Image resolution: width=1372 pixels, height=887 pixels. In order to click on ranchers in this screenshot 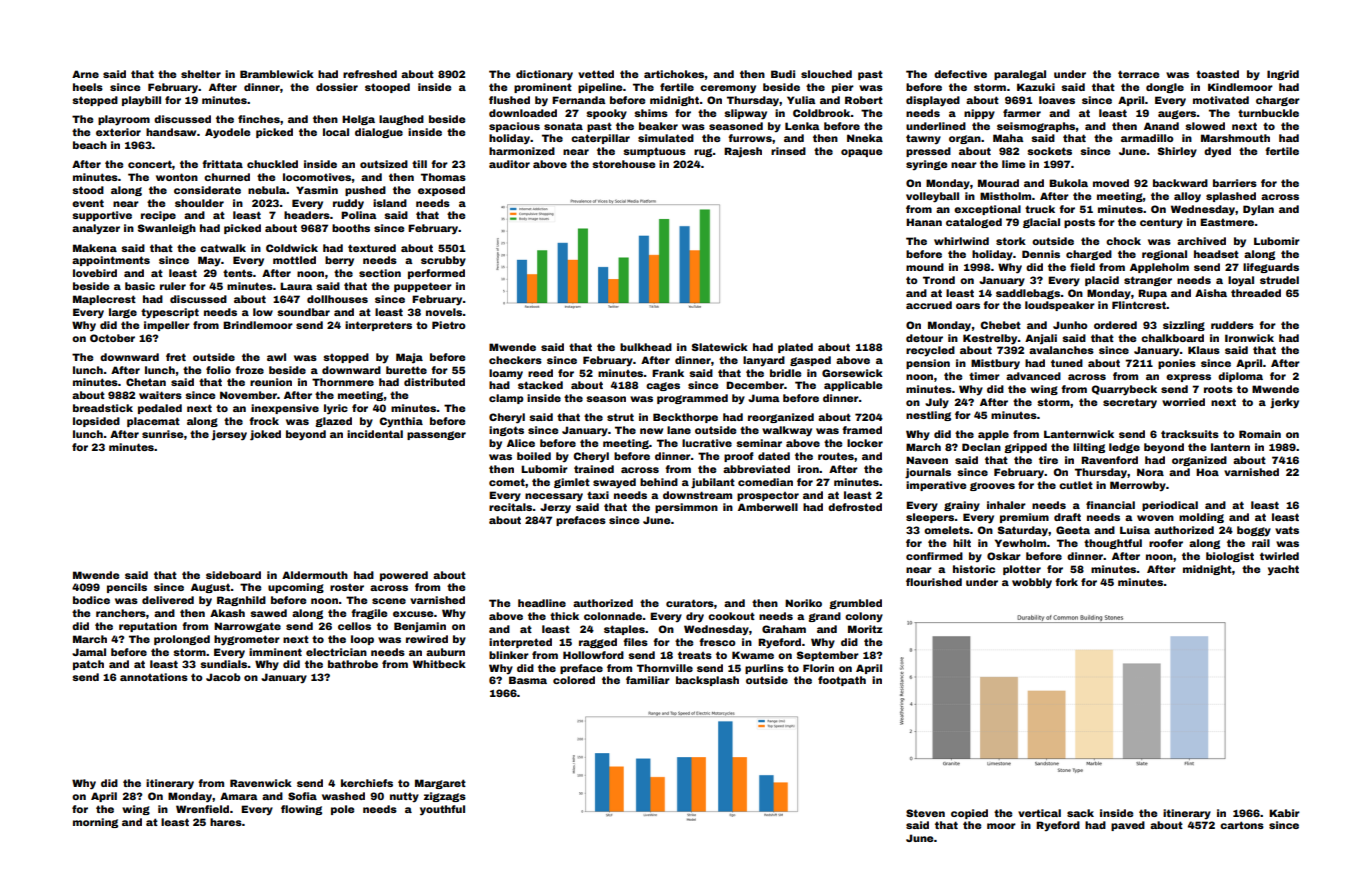, I will do `click(121, 613)`.
